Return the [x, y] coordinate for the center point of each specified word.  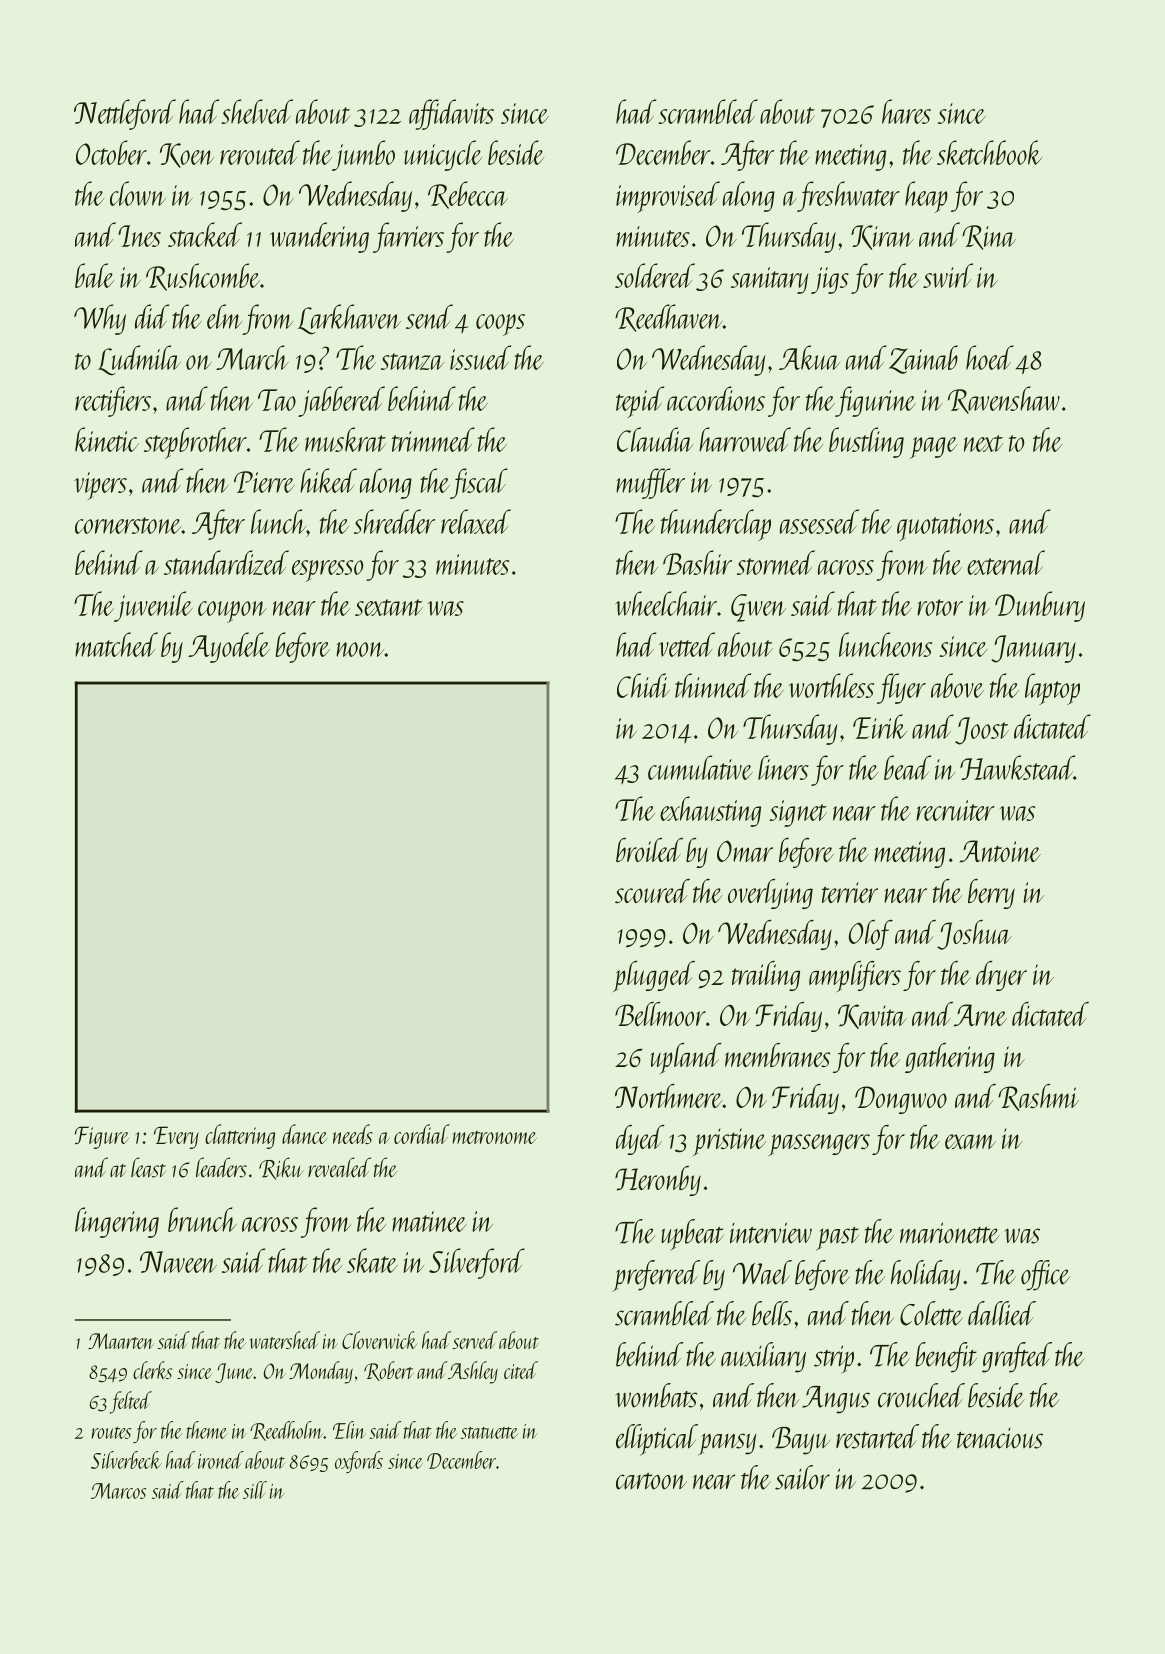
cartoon [651, 1481]
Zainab [923, 359]
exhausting [710, 811]
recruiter [955, 810]
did [152, 316]
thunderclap [716, 525]
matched [116, 644]
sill [255, 1490]
